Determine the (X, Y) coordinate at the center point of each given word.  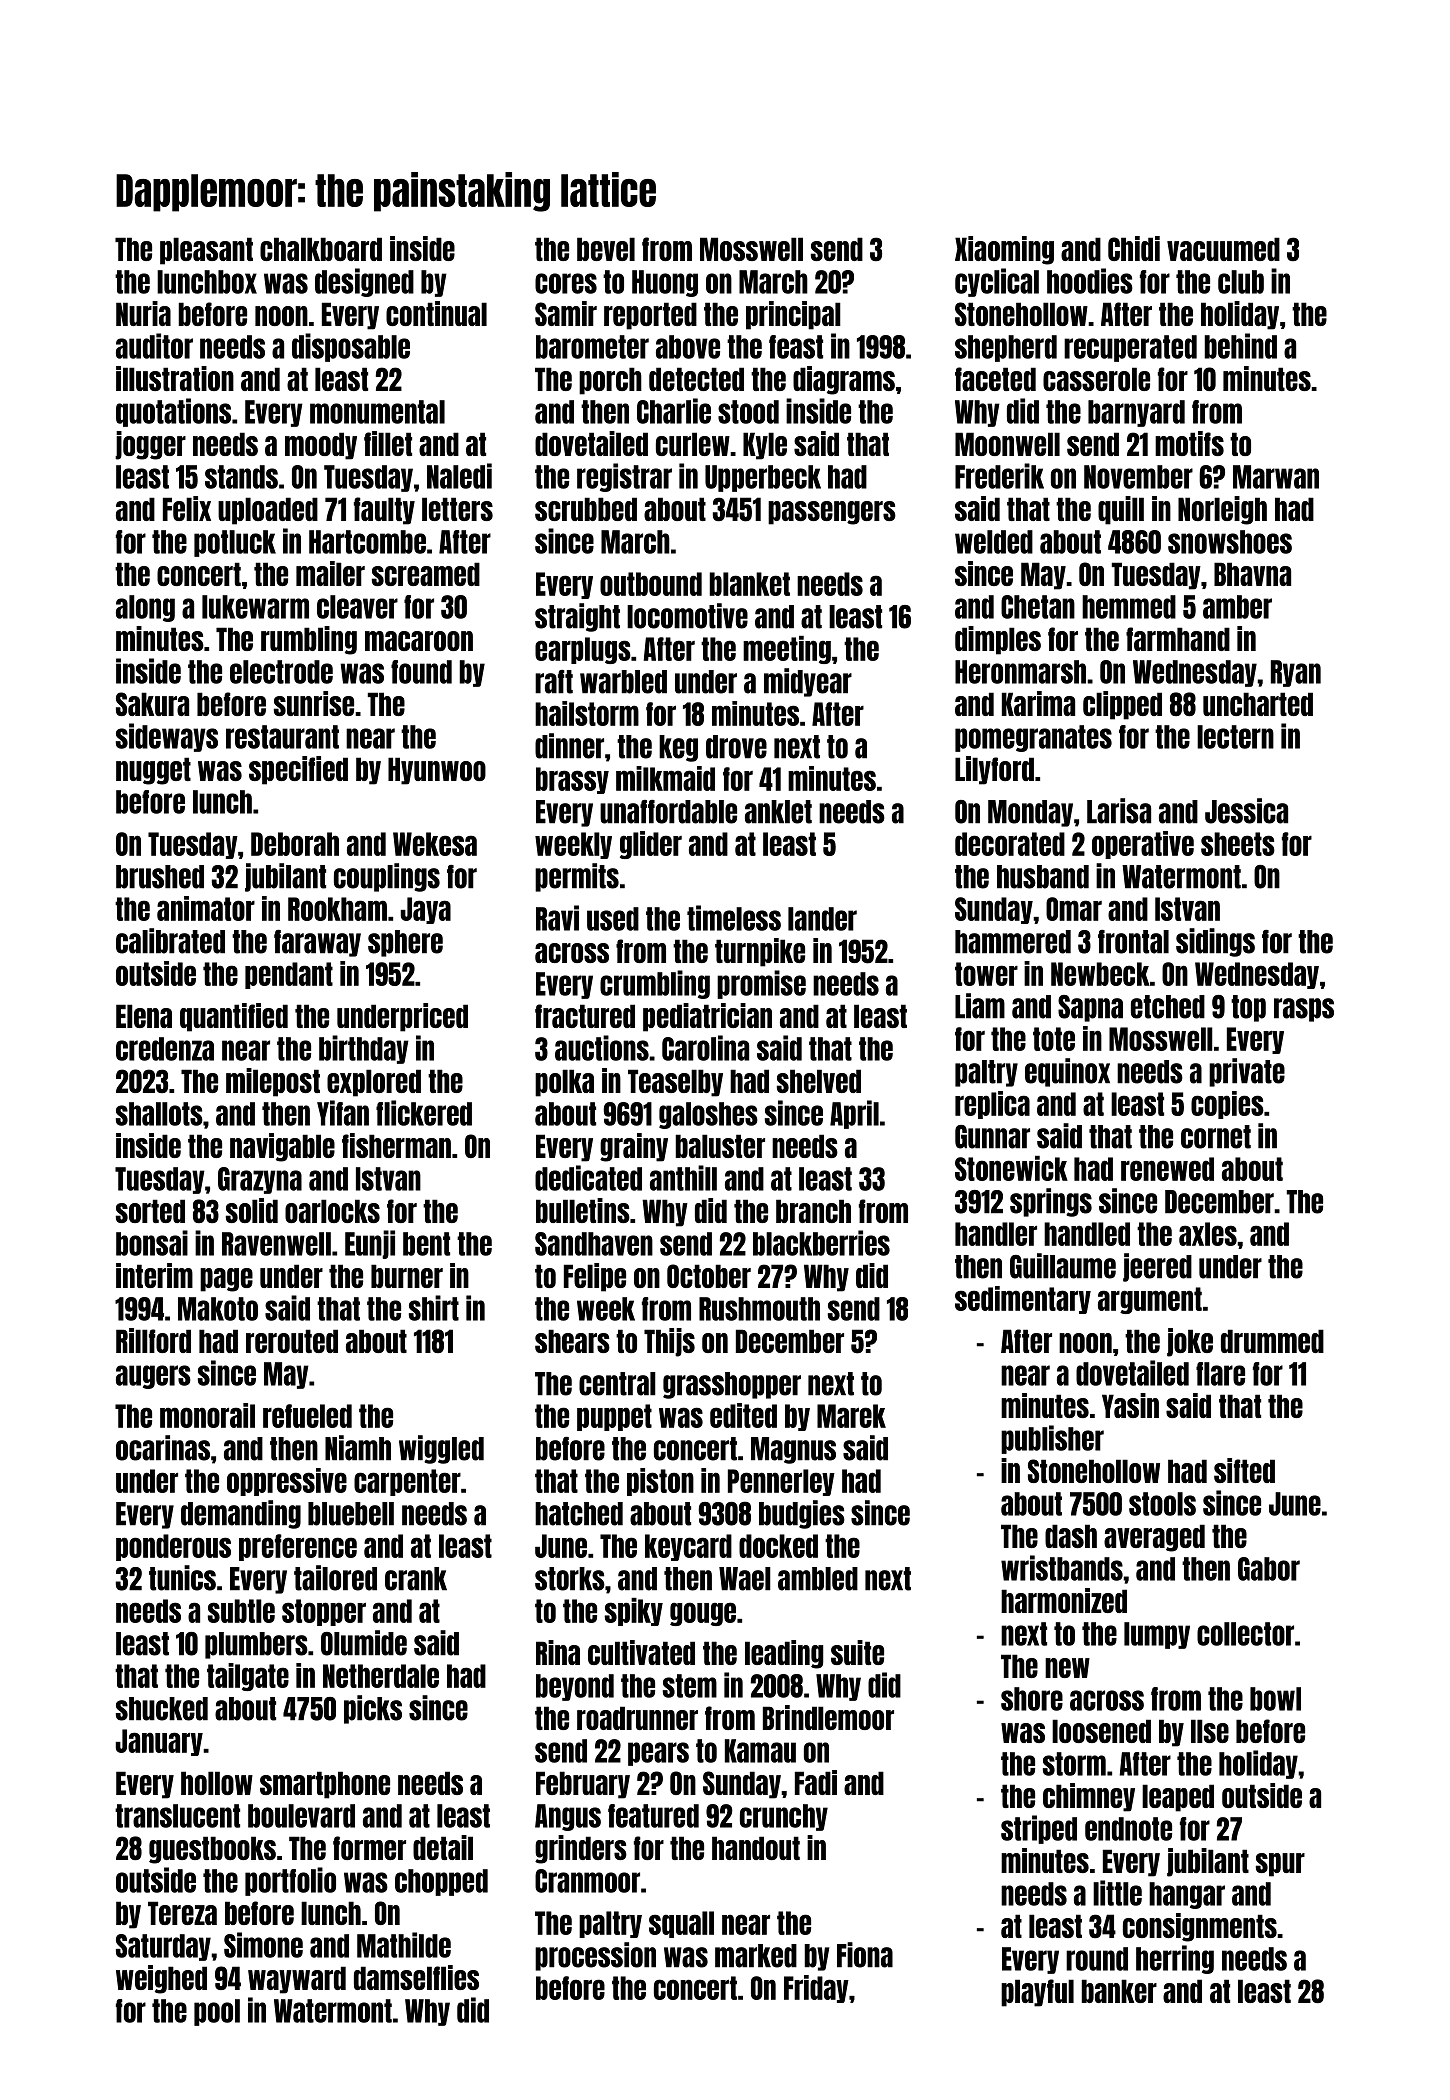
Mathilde (404, 1945)
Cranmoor (587, 1881)
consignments (1200, 1927)
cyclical (997, 282)
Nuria (143, 313)
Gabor (1269, 1569)
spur (1280, 1865)
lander (822, 919)
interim (154, 1275)
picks (373, 1709)
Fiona (865, 1955)
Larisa (1119, 811)
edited (743, 1415)
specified (298, 770)
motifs (1189, 443)
